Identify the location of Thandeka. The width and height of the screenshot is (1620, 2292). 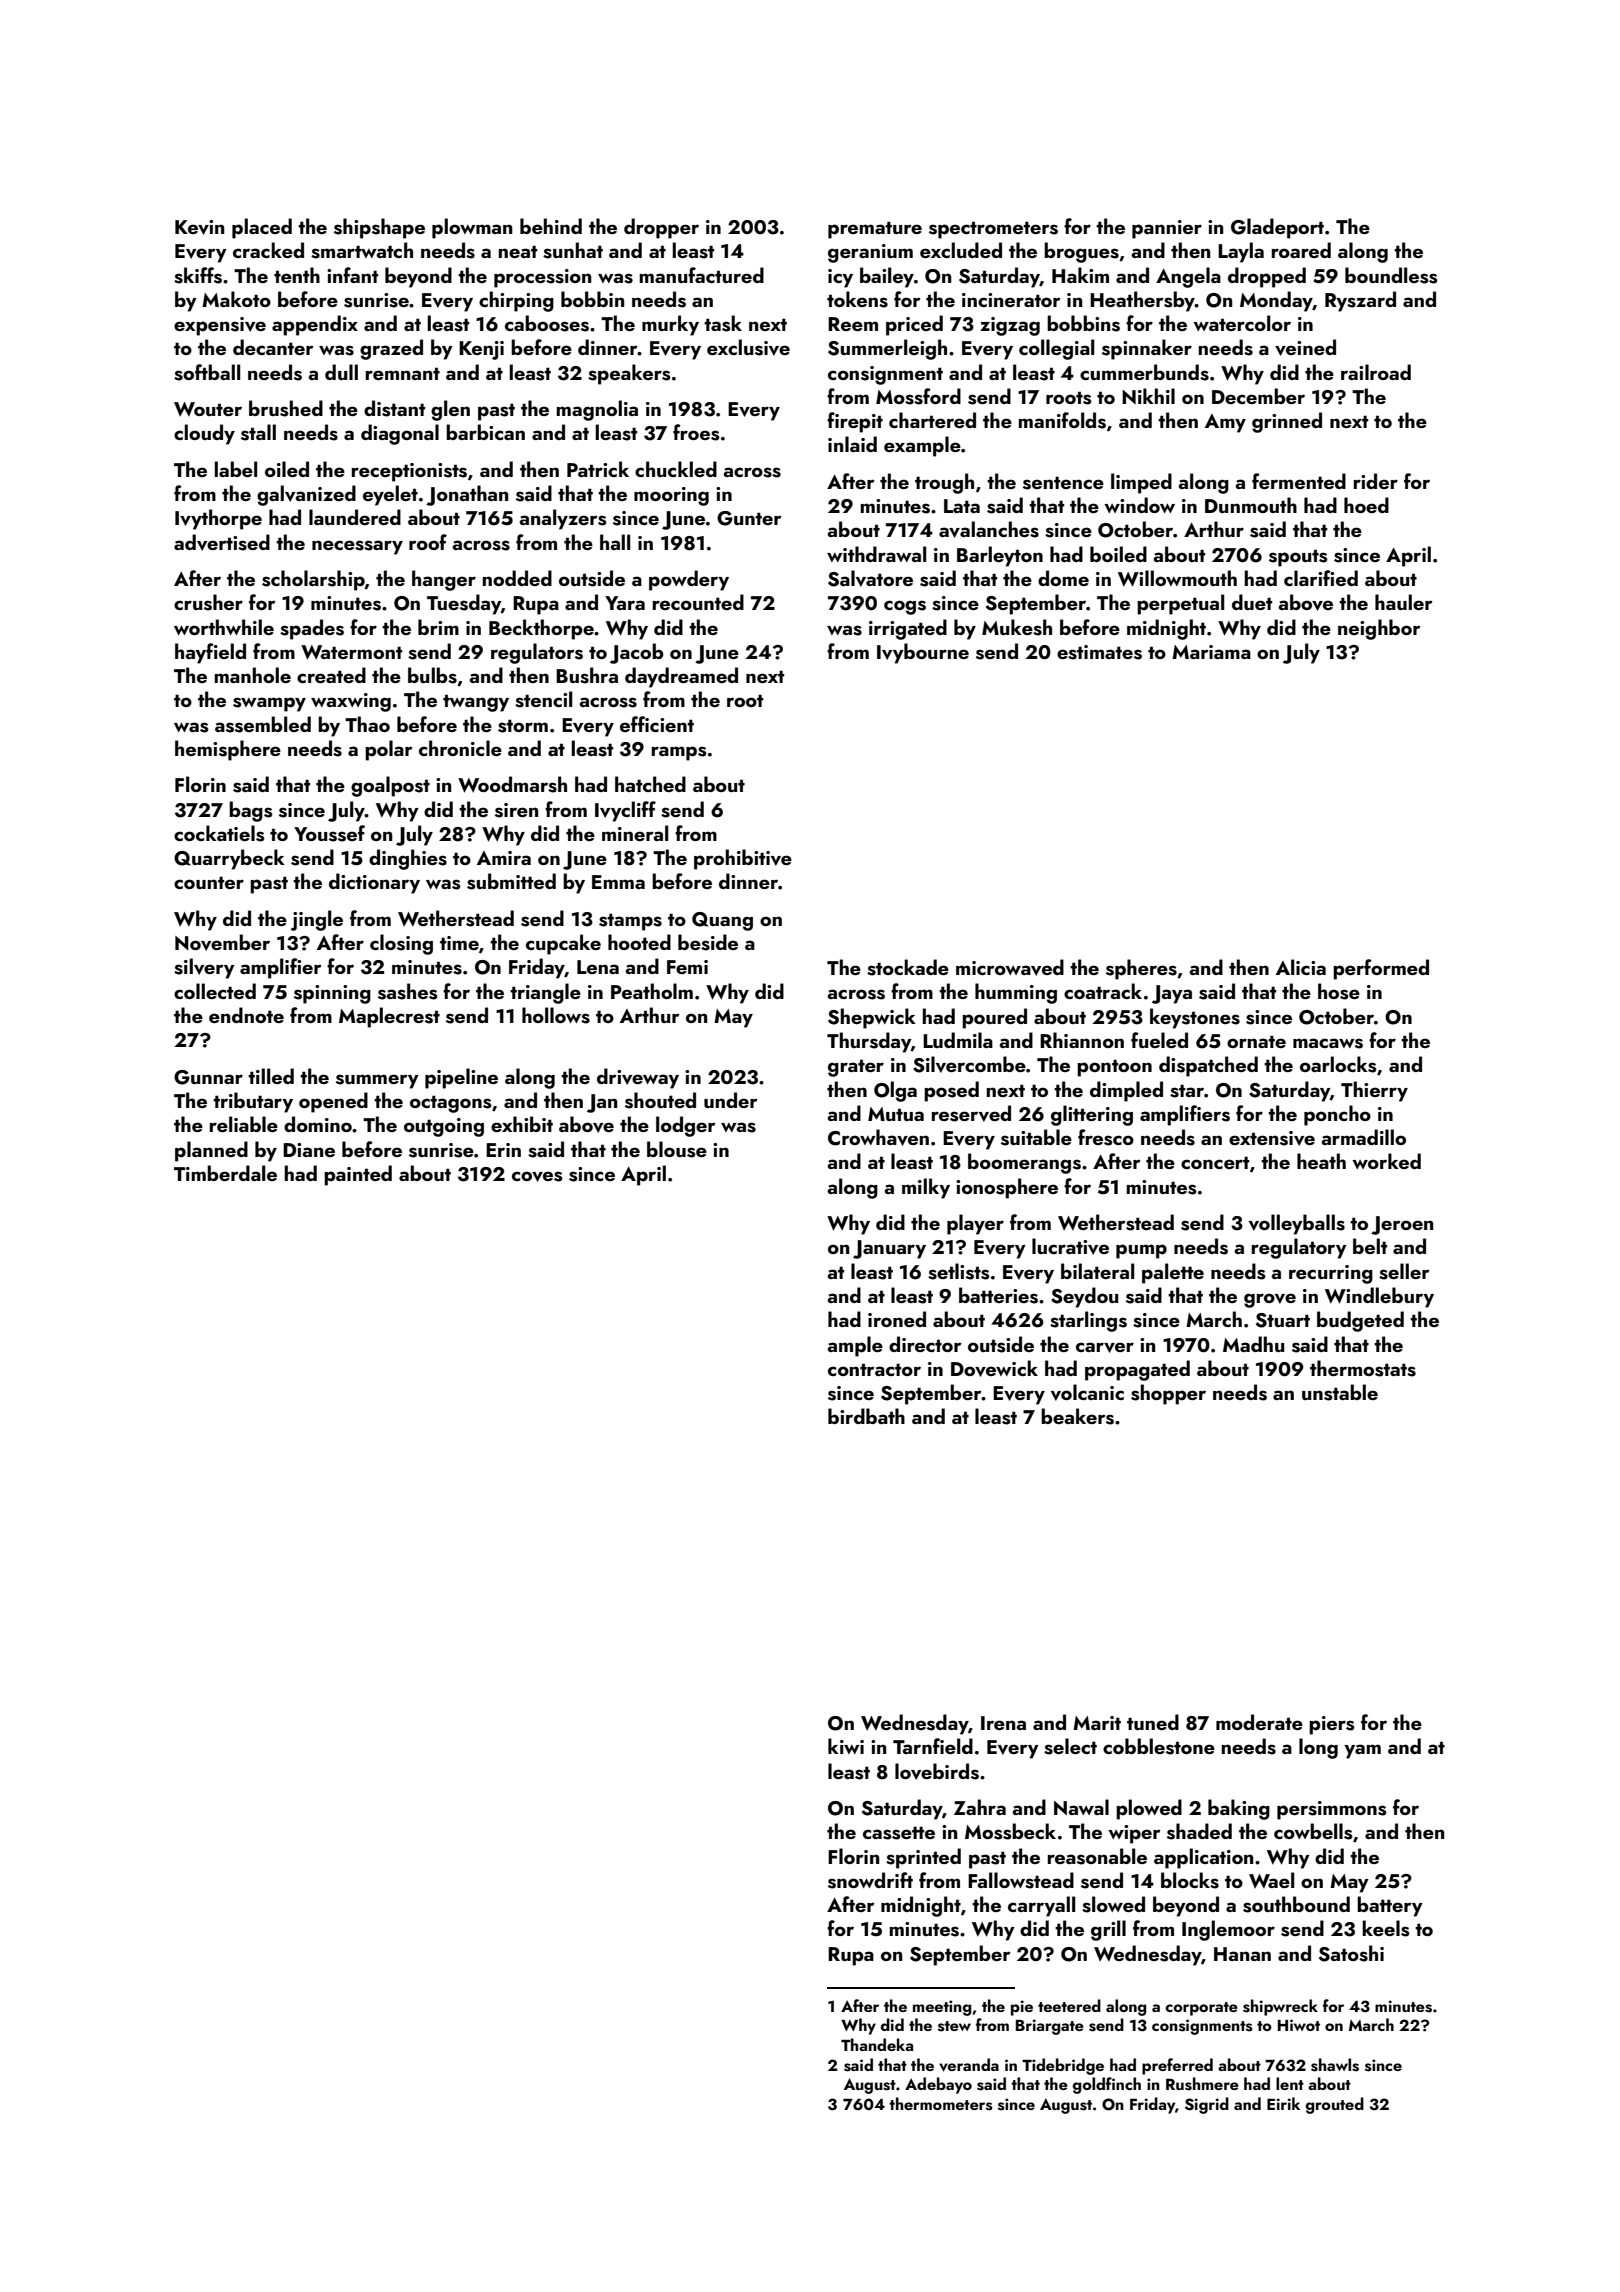
(877, 2044).
